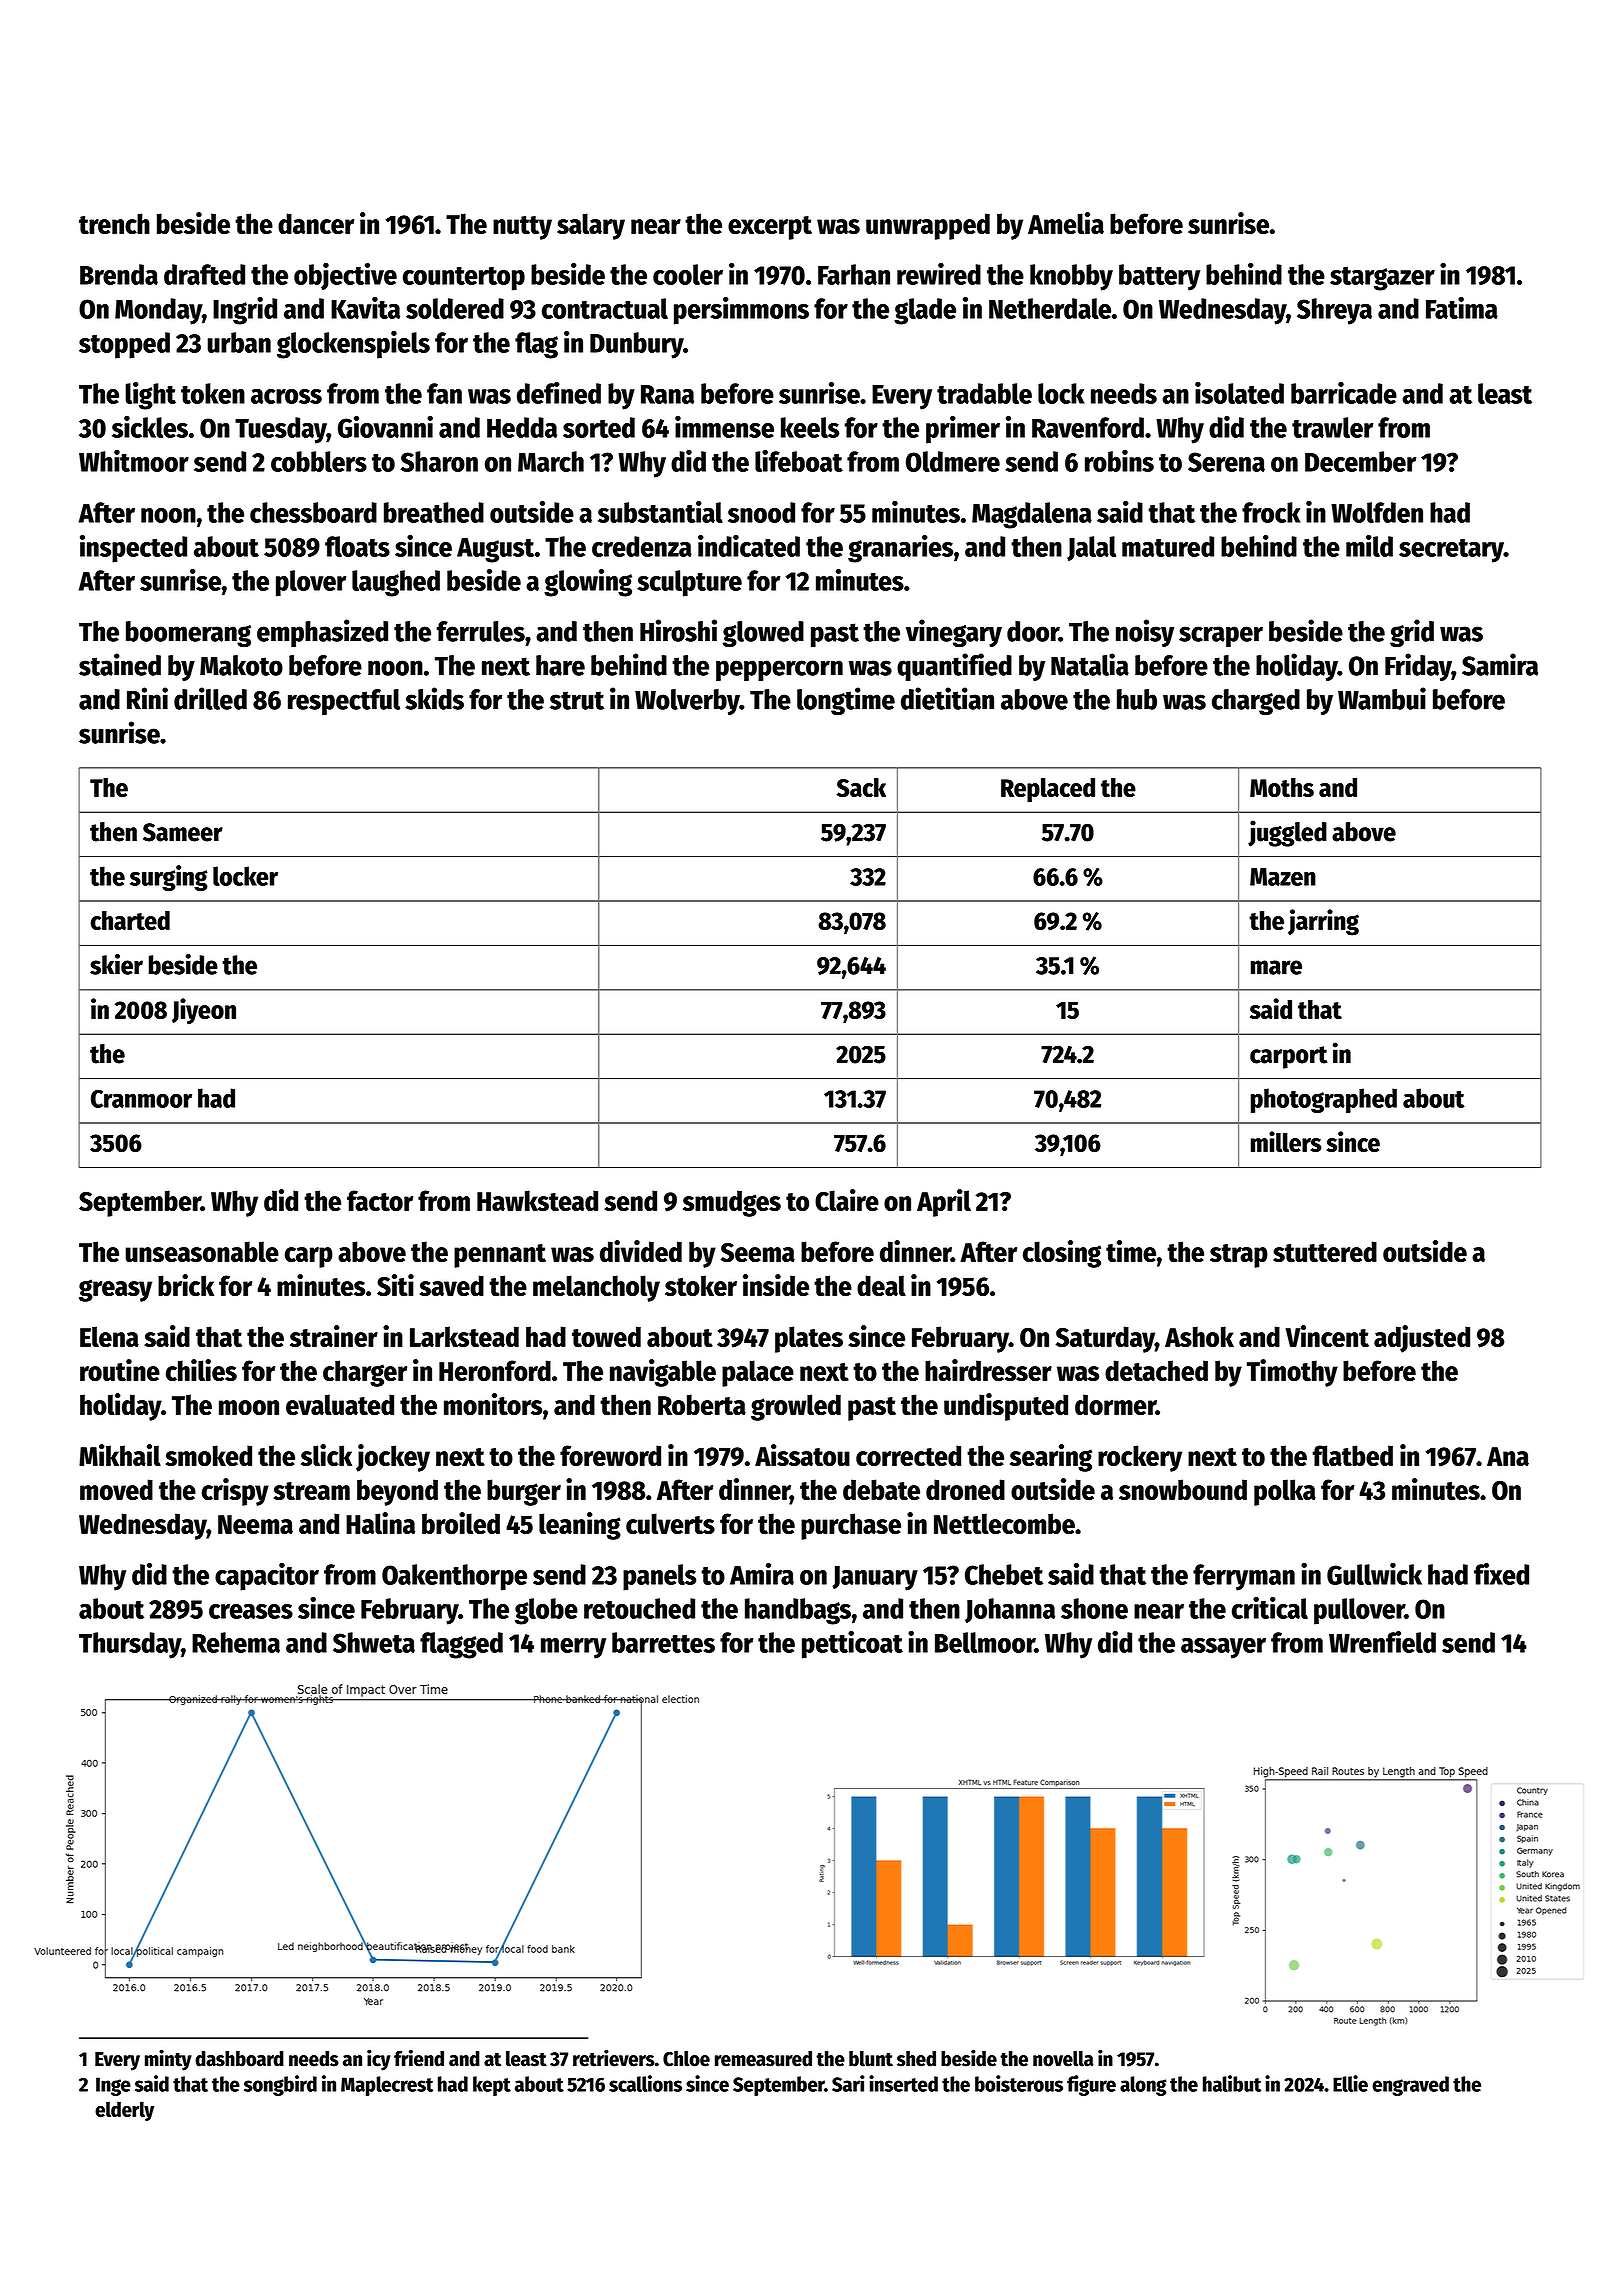  I want to click on indicated, so click(749, 546).
